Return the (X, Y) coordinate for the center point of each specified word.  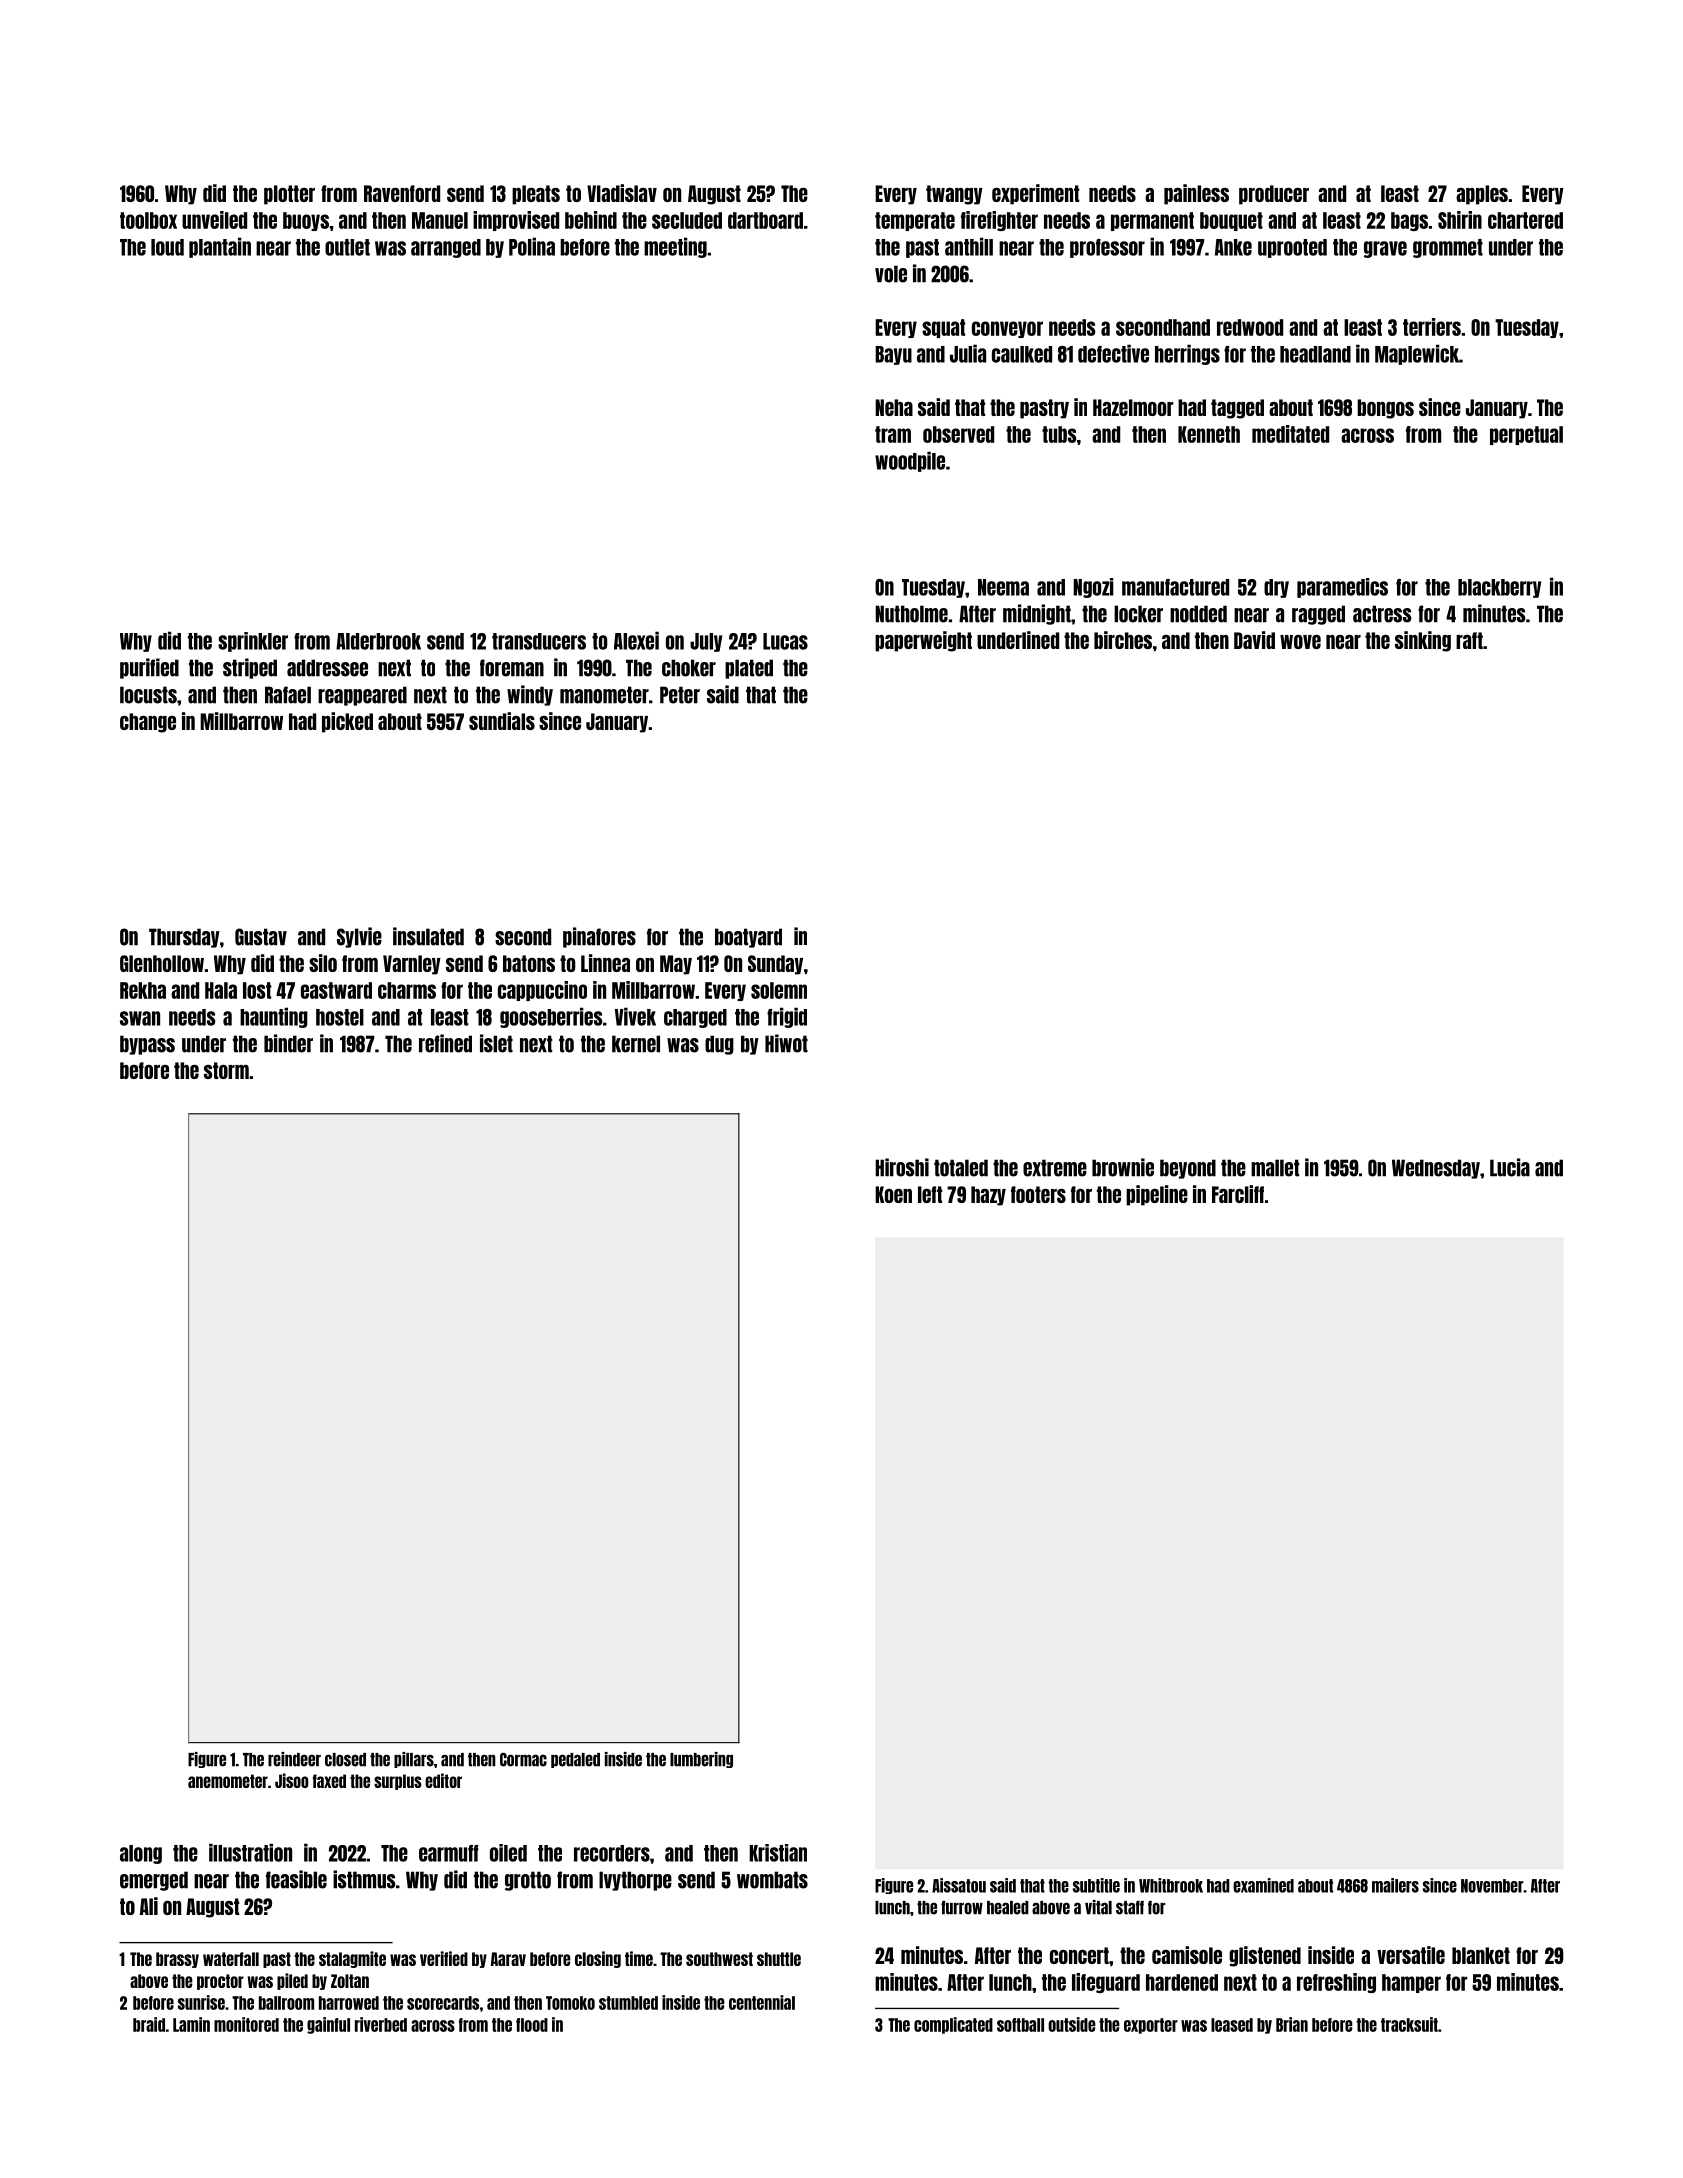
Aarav (508, 1959)
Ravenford (402, 193)
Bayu (893, 355)
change (148, 723)
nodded (1198, 614)
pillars (414, 1760)
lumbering (701, 1760)
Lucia (1510, 1167)
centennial (762, 2002)
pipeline (1157, 1195)
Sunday (775, 965)
